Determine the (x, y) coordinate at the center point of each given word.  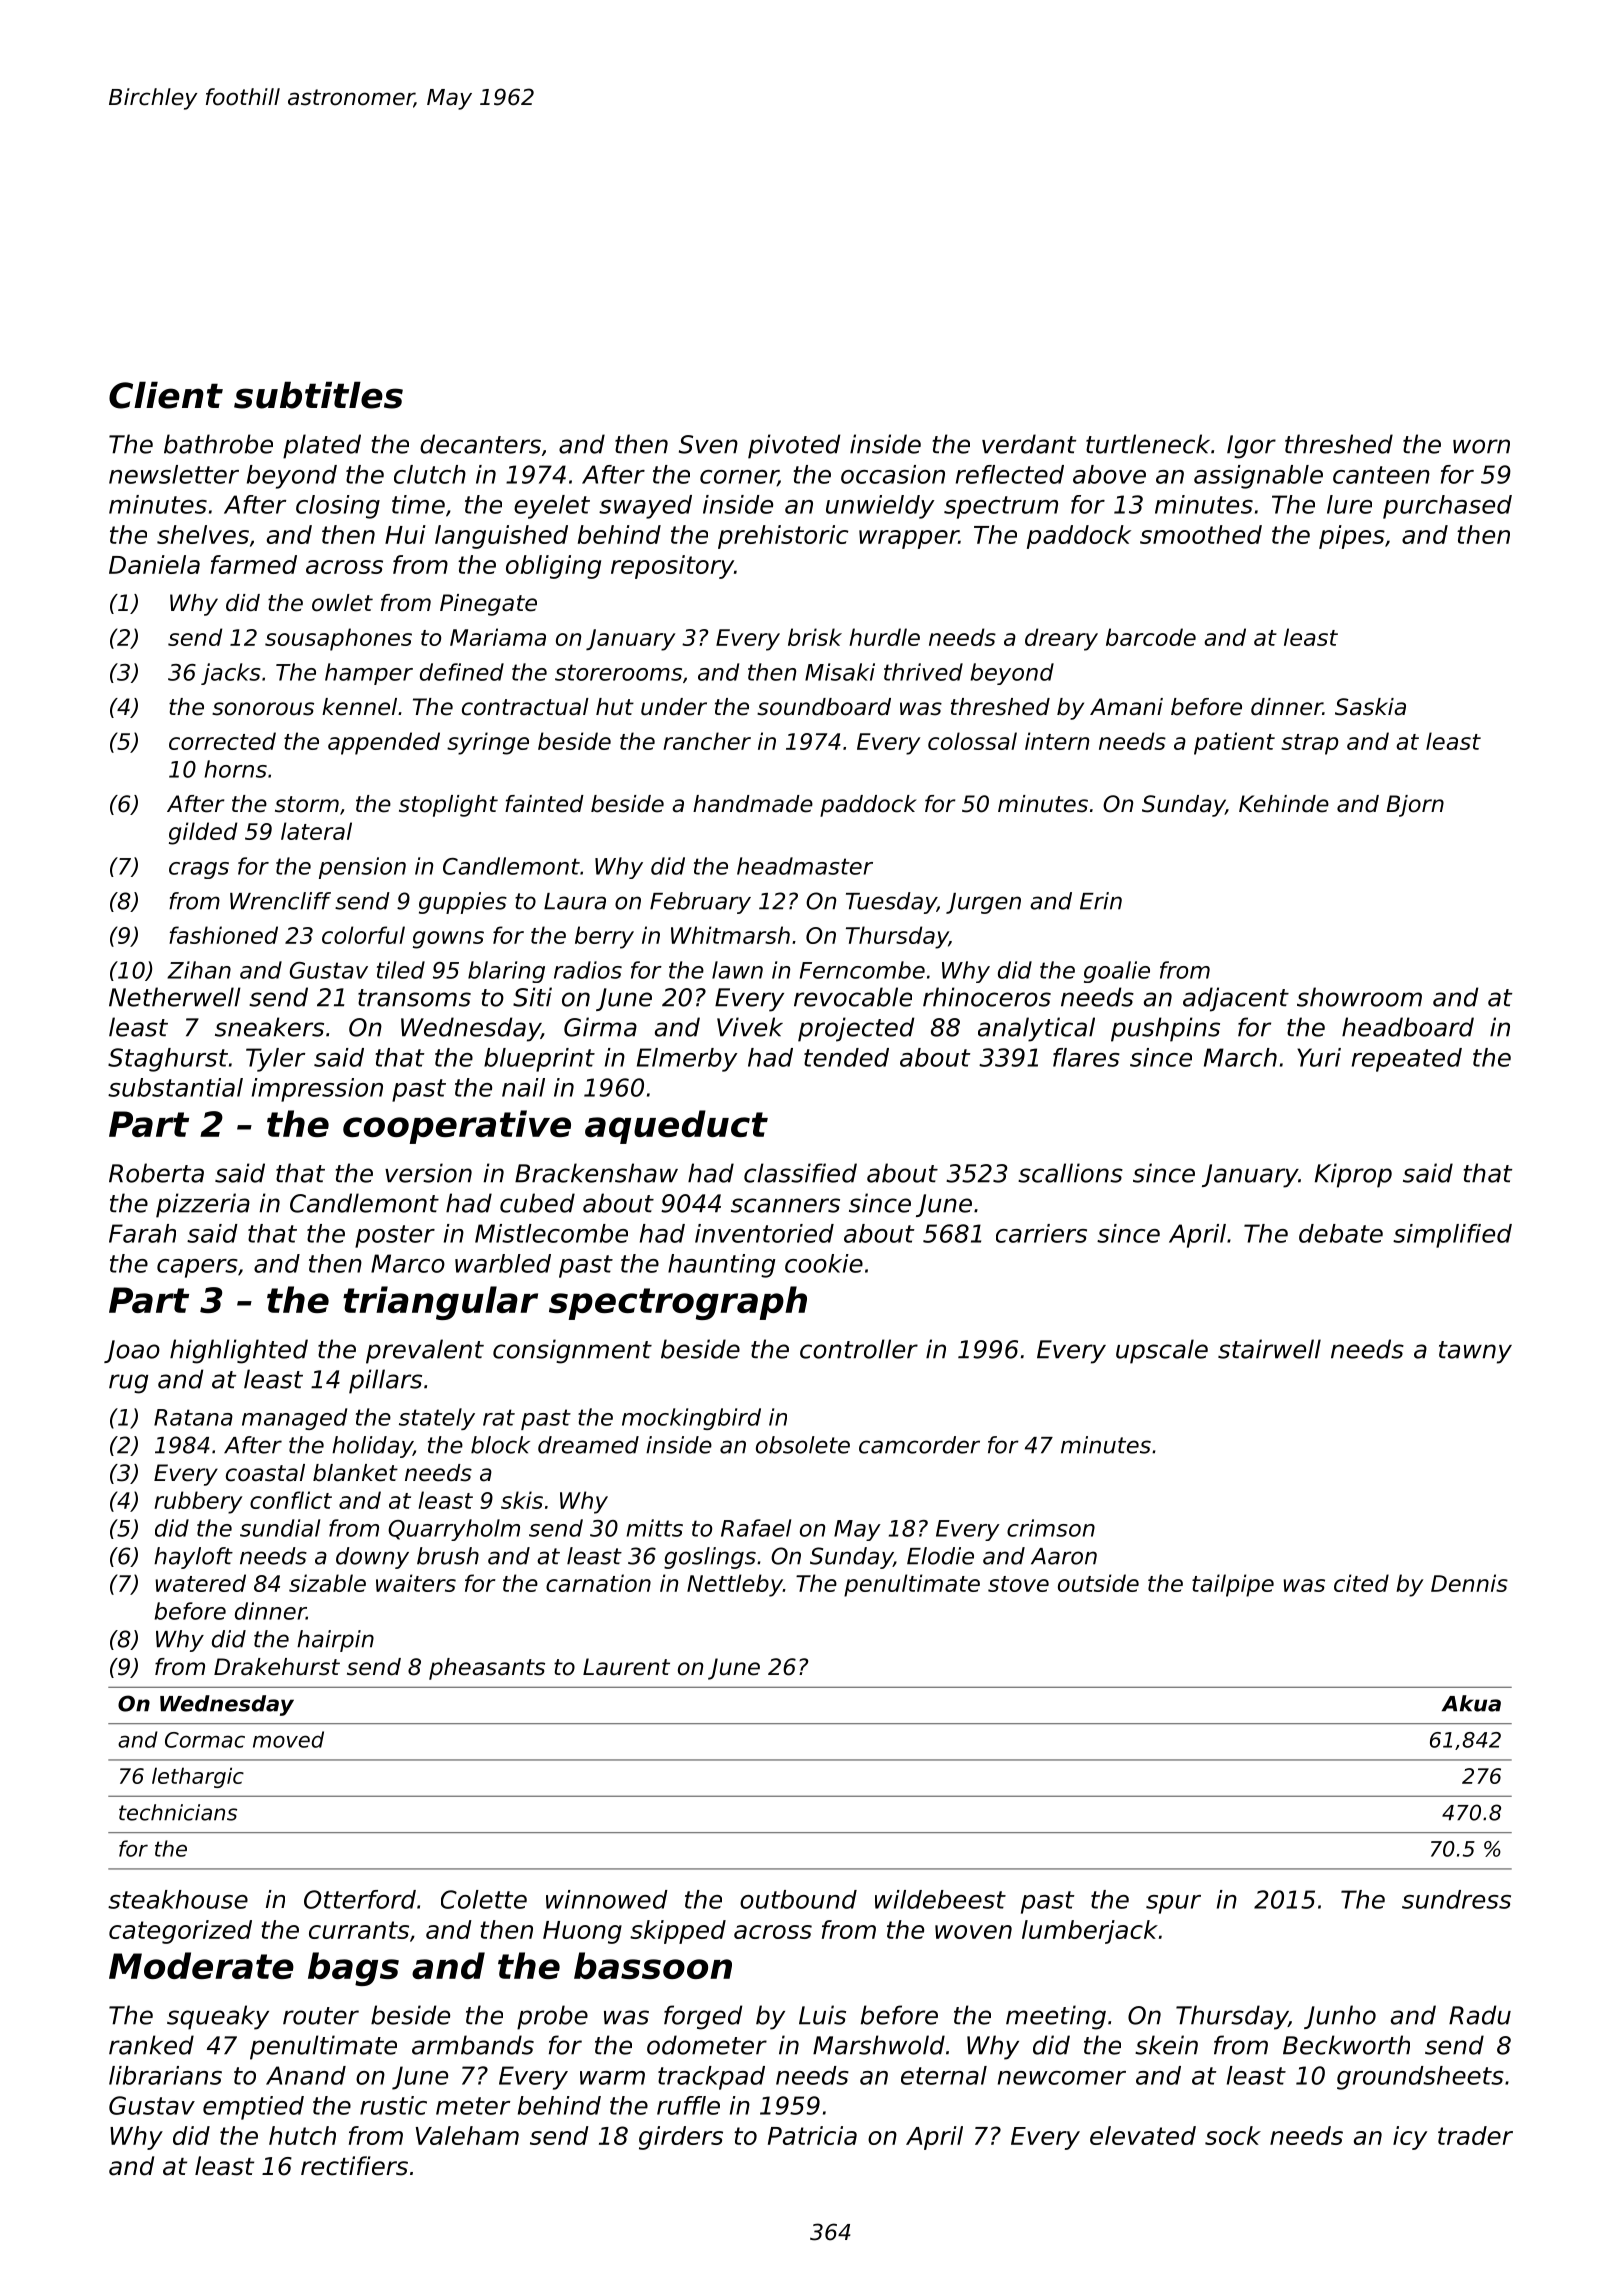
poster (395, 1236)
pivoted (794, 446)
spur (1173, 1904)
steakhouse (178, 1899)
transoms (414, 998)
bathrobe (218, 444)
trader (1475, 2135)
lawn (737, 970)
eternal (944, 2075)
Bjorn (1415, 806)
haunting (721, 1266)
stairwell (1269, 1349)
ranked (151, 2045)
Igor (1251, 447)
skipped (678, 1932)
